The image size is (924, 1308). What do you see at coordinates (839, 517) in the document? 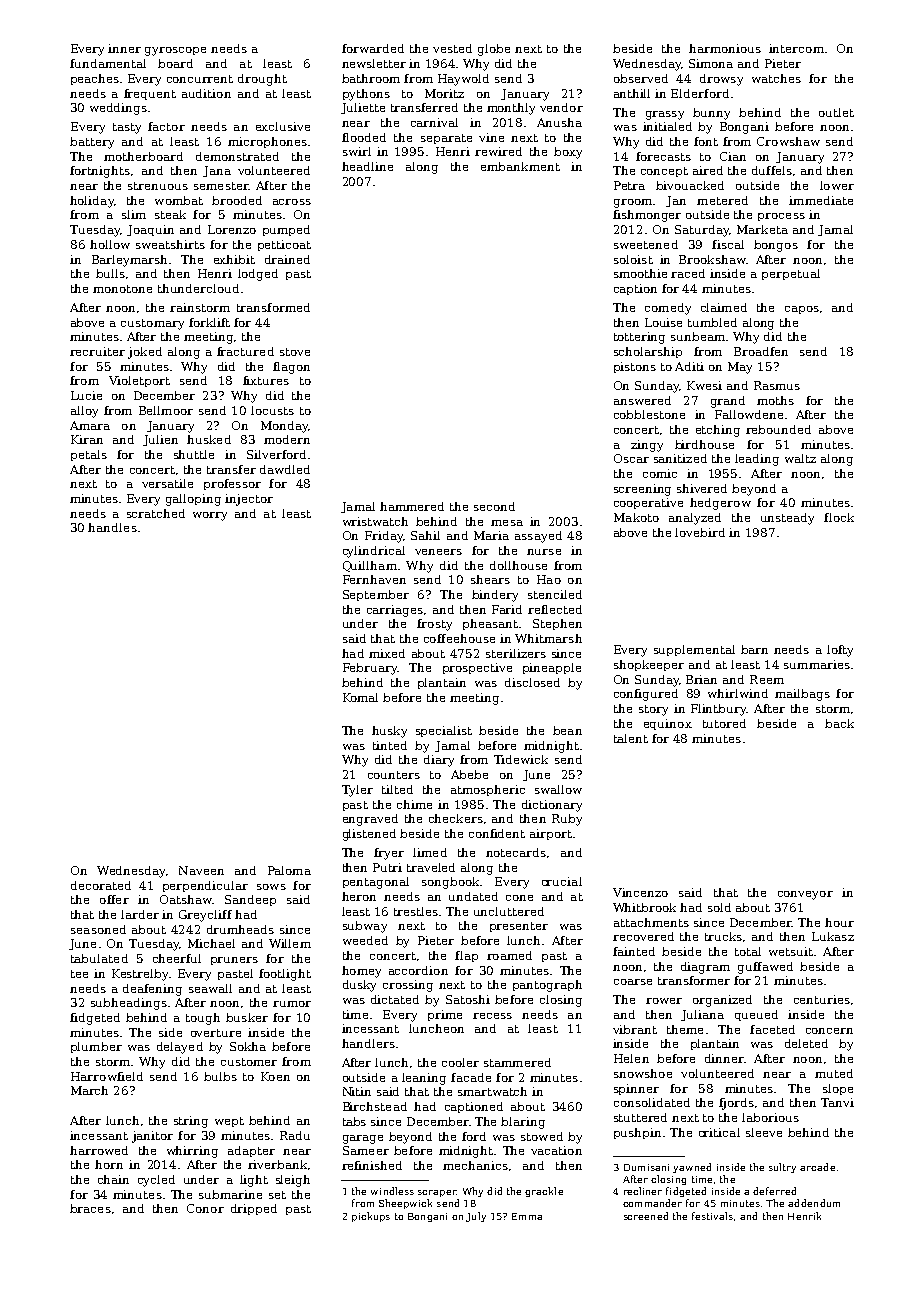
I see `flock` at bounding box center [839, 517].
